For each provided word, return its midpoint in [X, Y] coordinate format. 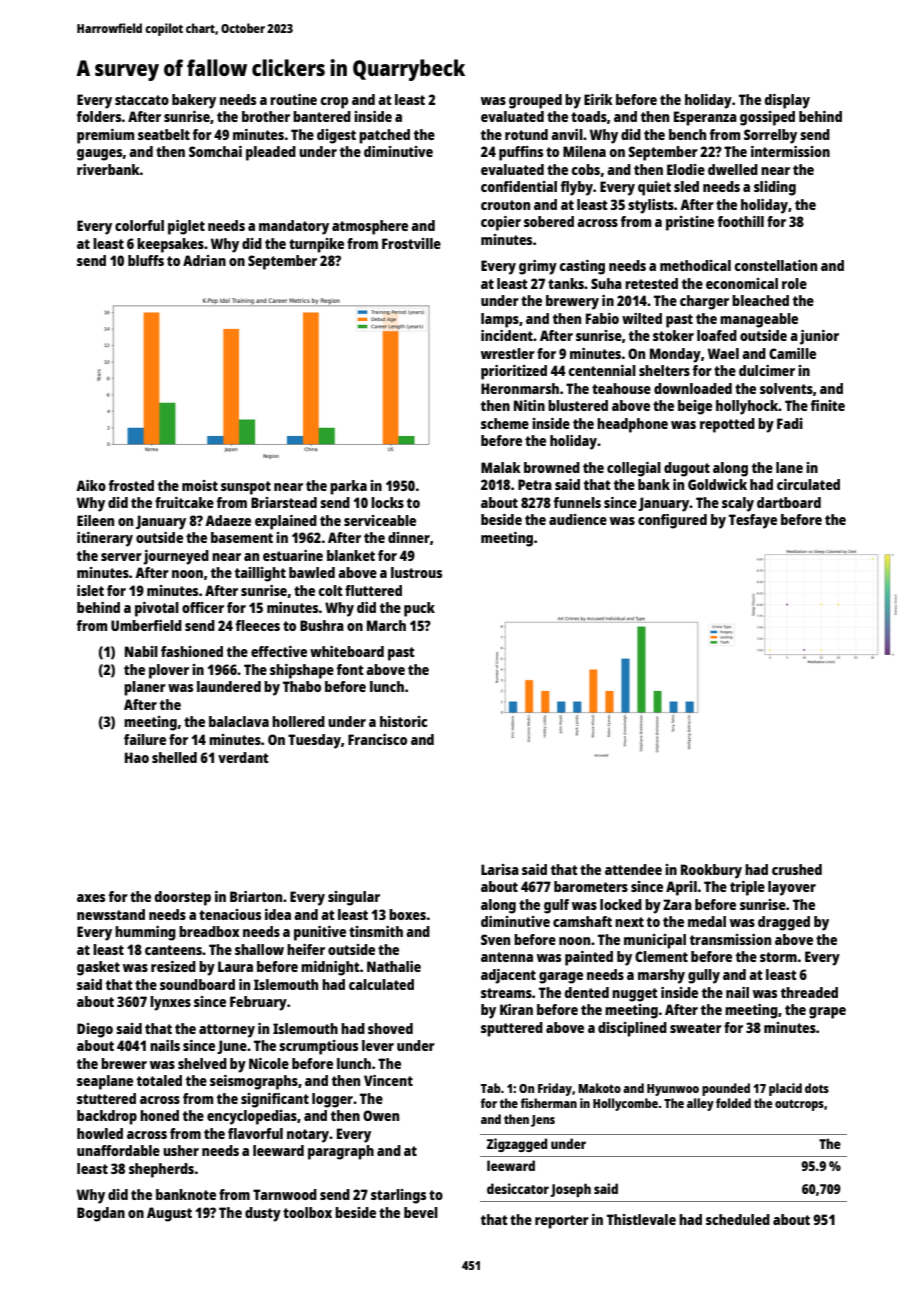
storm [778, 957]
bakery [194, 101]
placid [785, 1089]
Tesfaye [753, 521]
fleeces [257, 625]
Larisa [500, 869]
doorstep [183, 898]
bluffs [146, 260]
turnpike [316, 245]
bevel [421, 1212]
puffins [521, 153]
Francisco [377, 739]
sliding [775, 188]
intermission [790, 151]
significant [275, 1100]
